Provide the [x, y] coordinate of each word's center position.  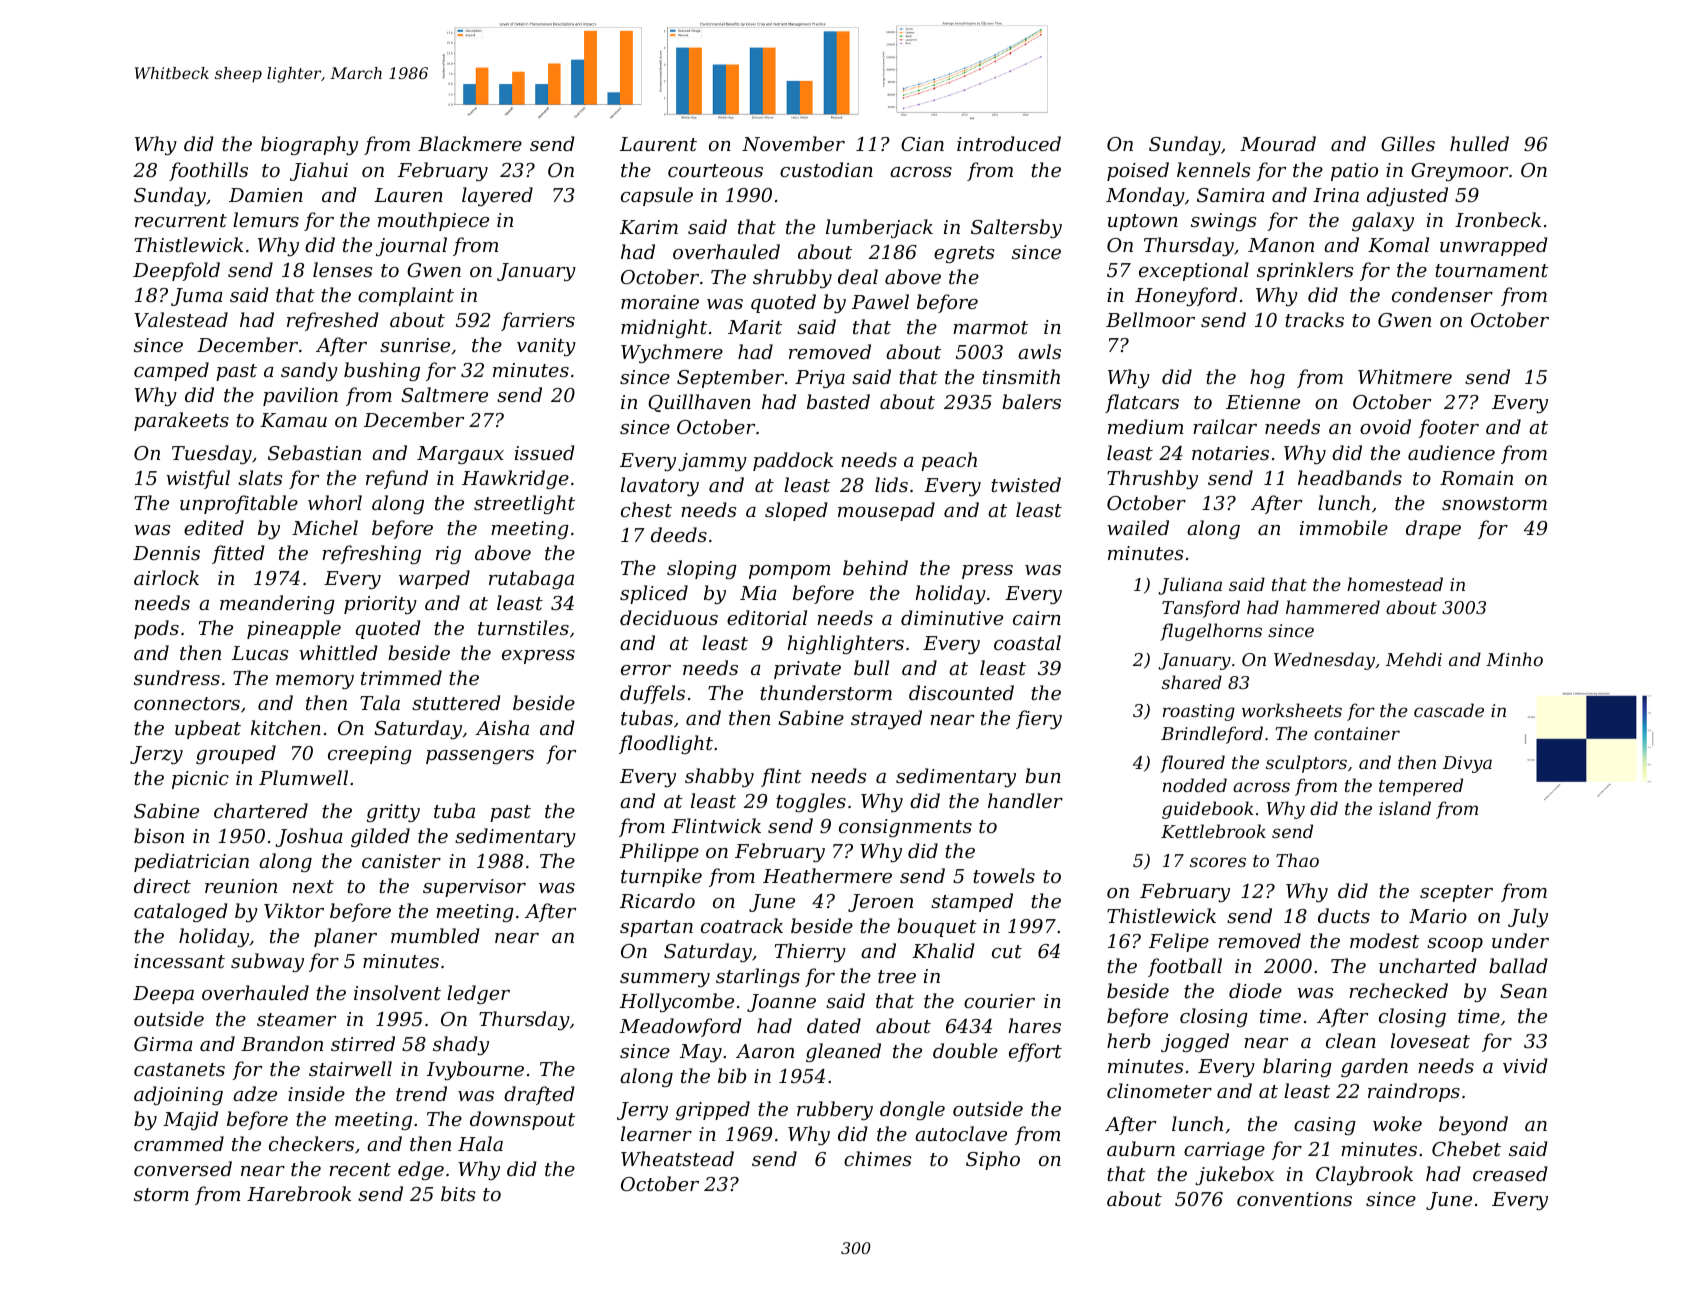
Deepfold [176, 271]
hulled [1479, 143]
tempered [1421, 787]
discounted [961, 692]
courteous [715, 170]
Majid [190, 1120]
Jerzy [156, 755]
